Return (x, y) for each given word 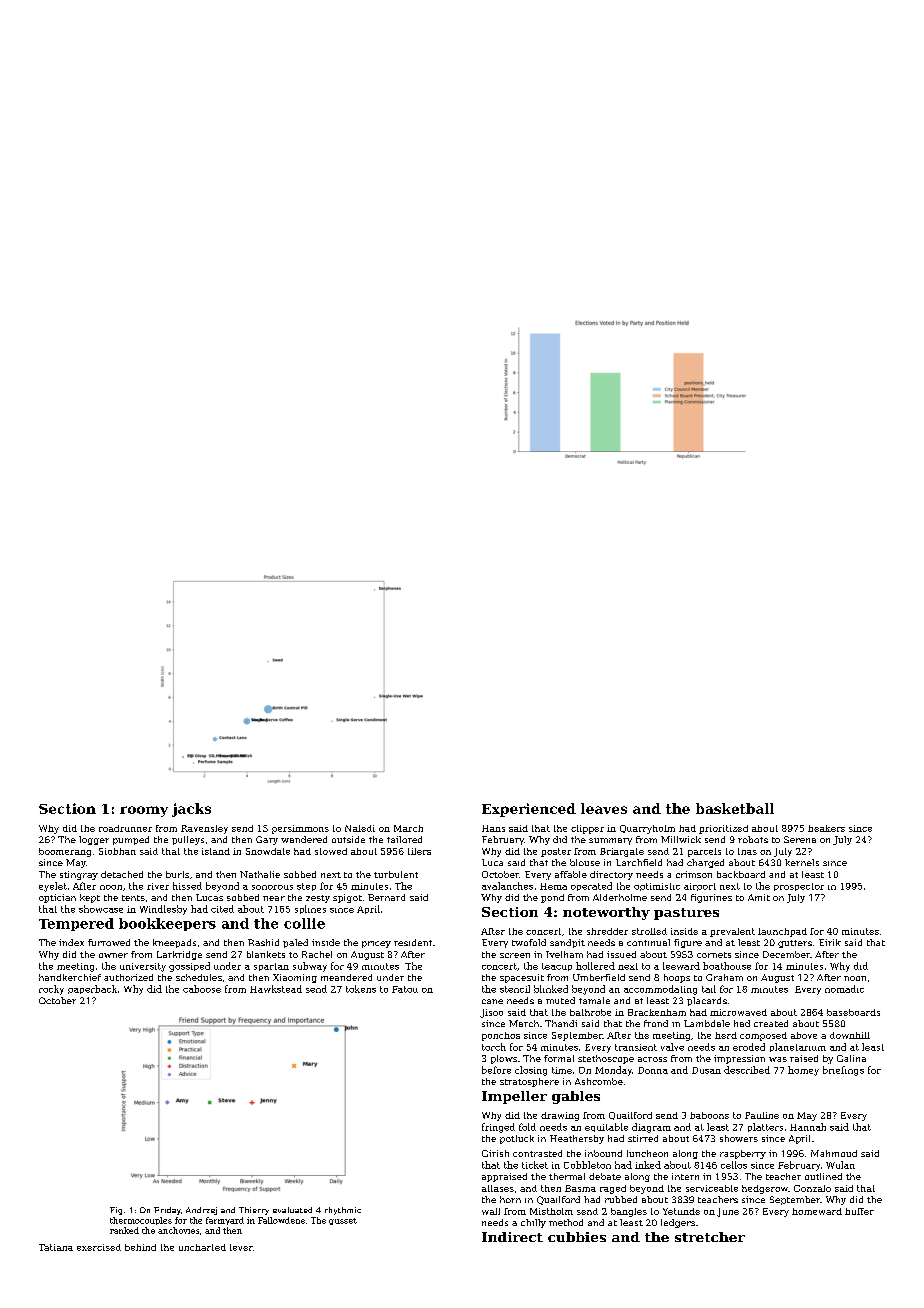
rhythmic (343, 1211)
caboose (202, 989)
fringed (498, 1128)
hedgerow (765, 1189)
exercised (99, 1247)
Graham (724, 977)
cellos (734, 1165)
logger (94, 840)
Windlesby (163, 910)
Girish (495, 1153)
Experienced (529, 810)
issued (621, 954)
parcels (704, 852)
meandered (346, 977)
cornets (714, 955)
